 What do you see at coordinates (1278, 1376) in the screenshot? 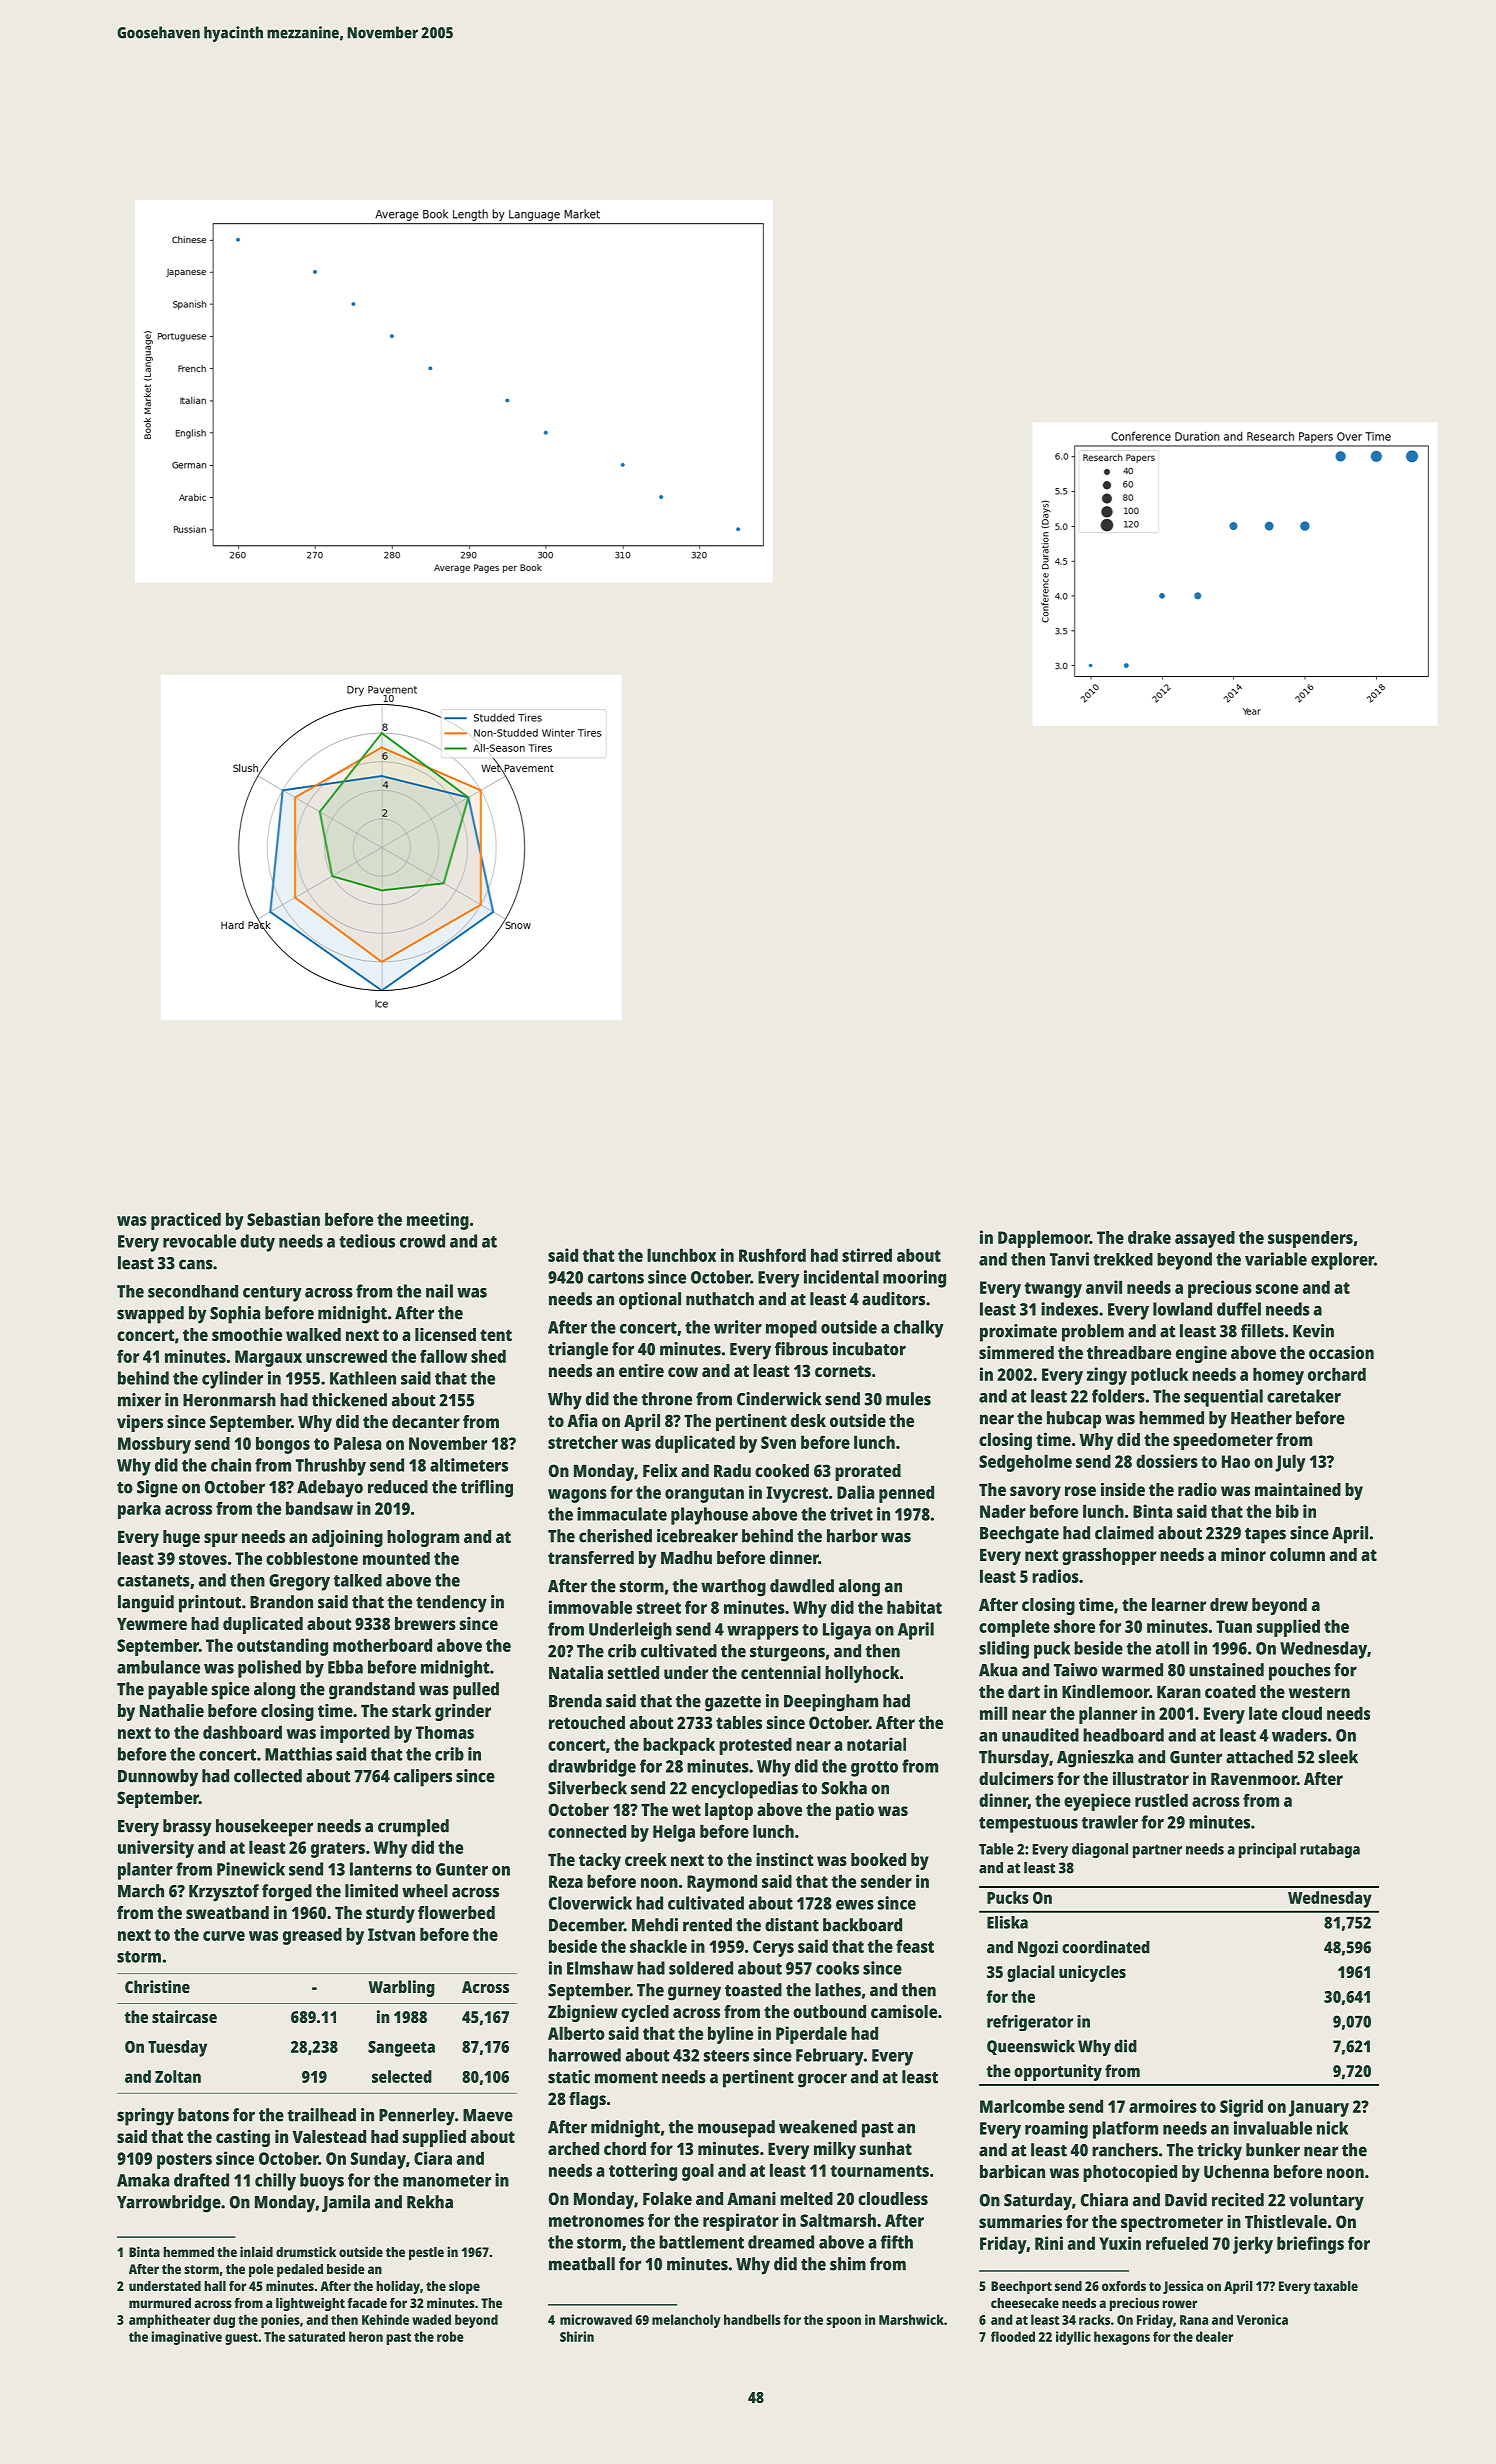
I see `homey` at bounding box center [1278, 1376].
